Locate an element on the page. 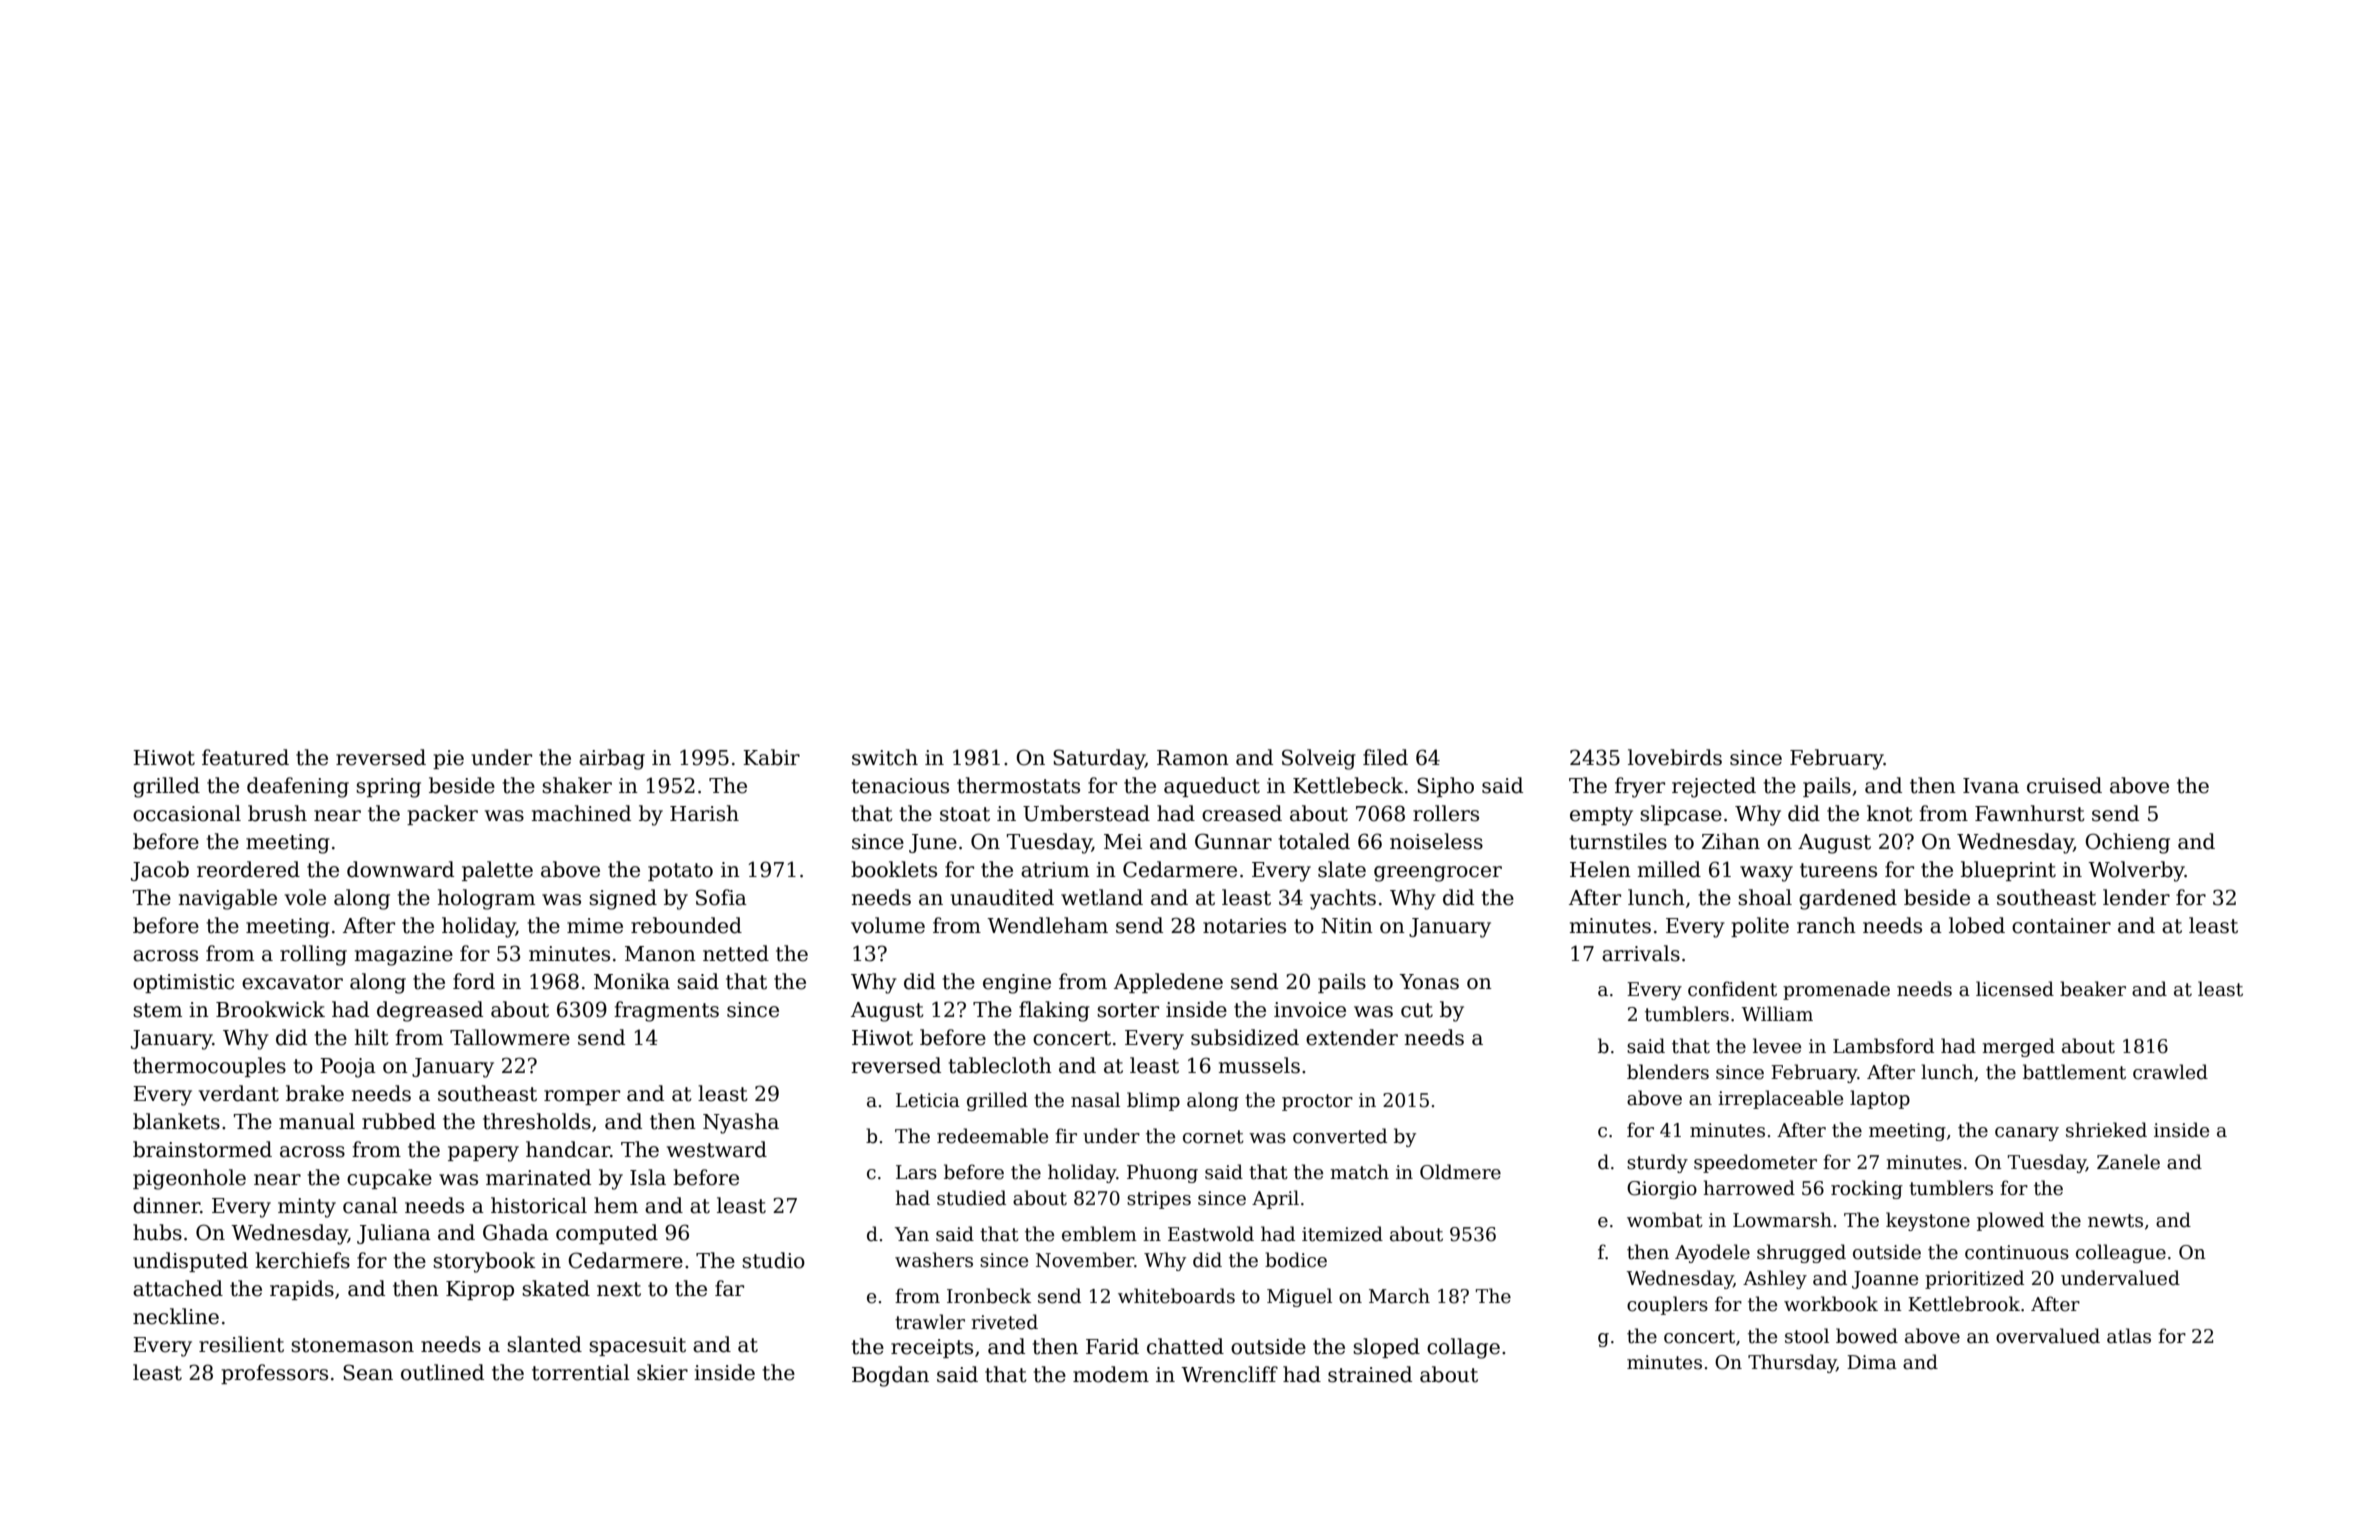  occasional is located at coordinates (187, 813).
